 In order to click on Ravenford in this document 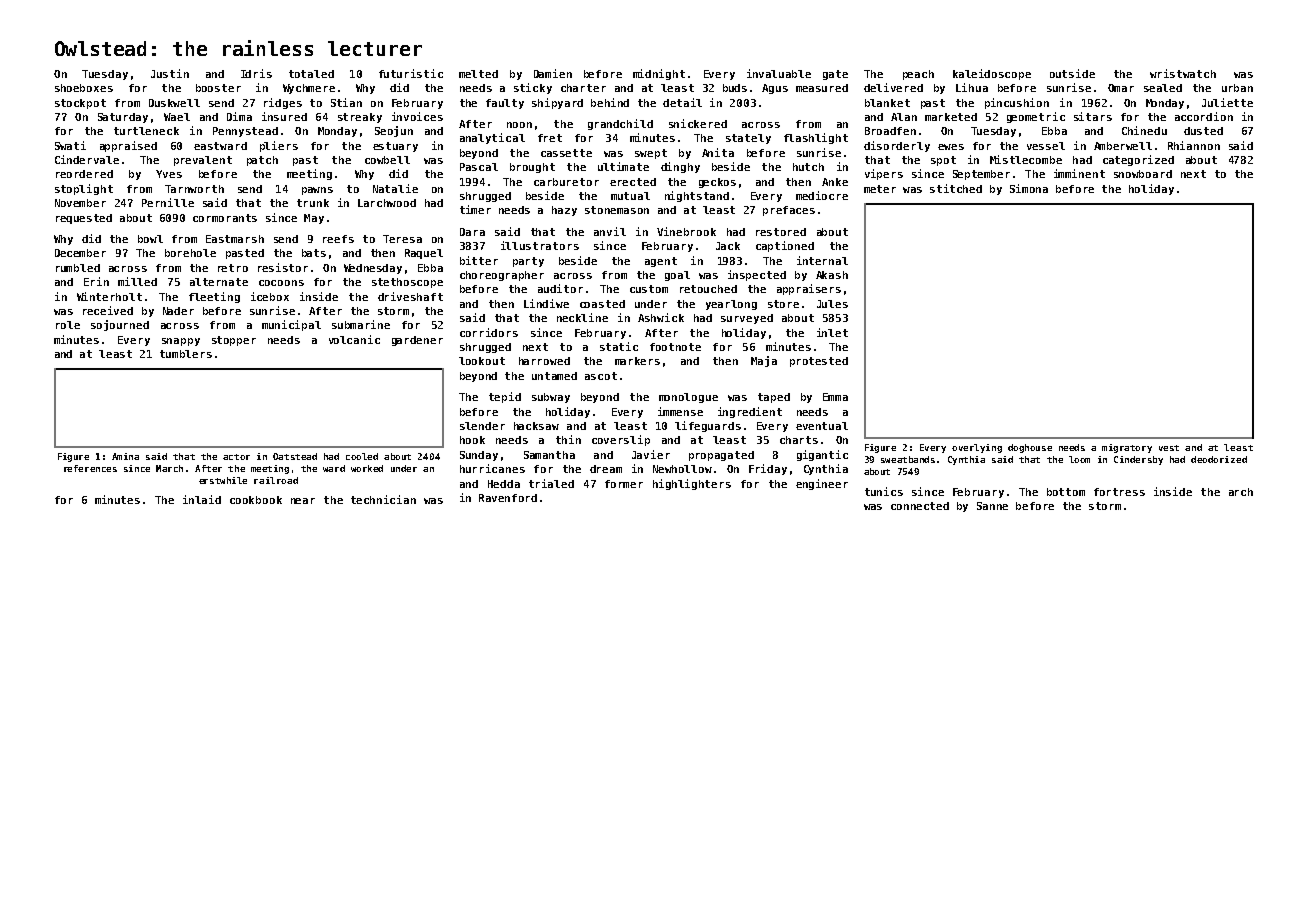, I will do `click(508, 498)`.
